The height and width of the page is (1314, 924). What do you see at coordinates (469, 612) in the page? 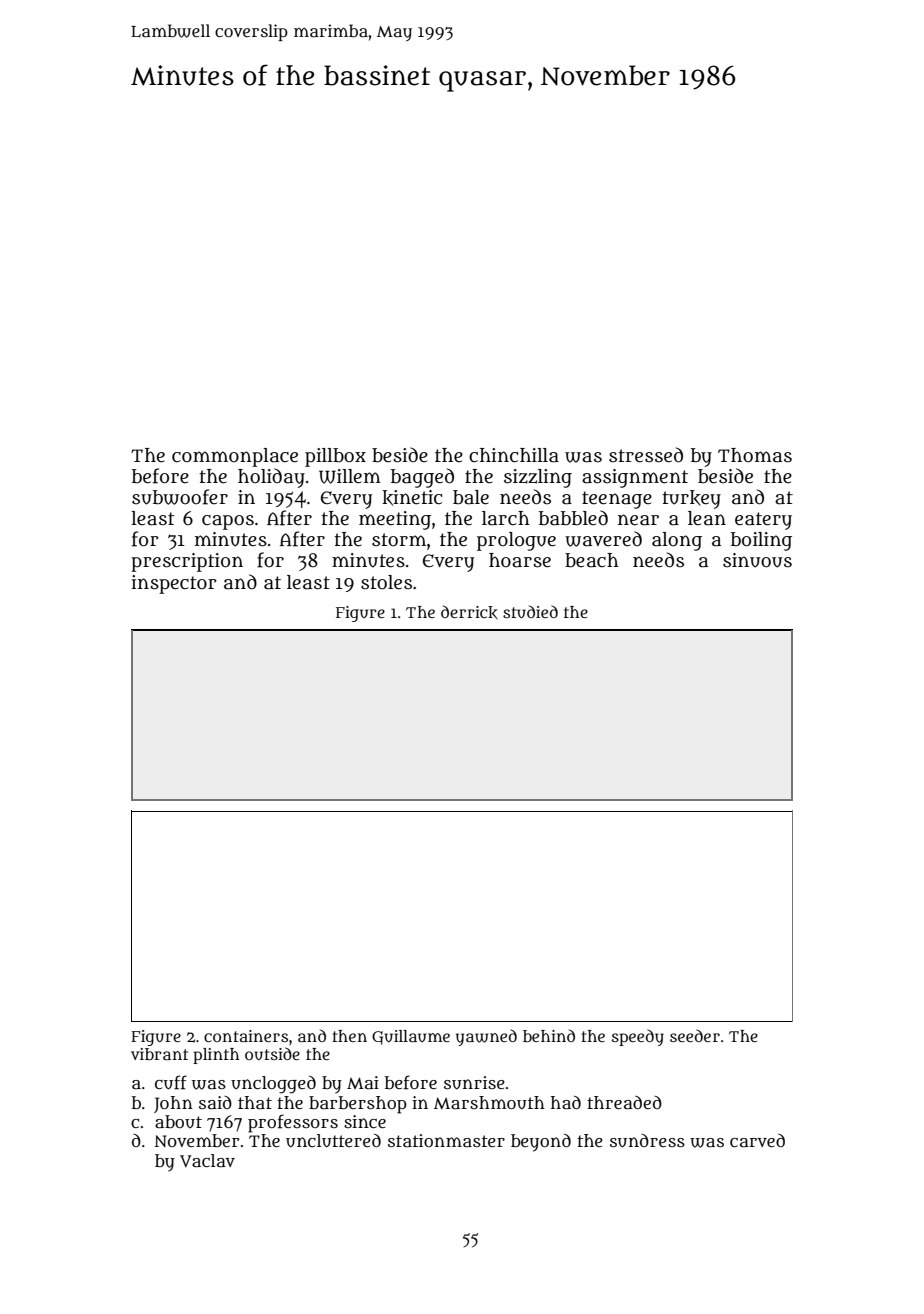
I see `derrick` at bounding box center [469, 612].
